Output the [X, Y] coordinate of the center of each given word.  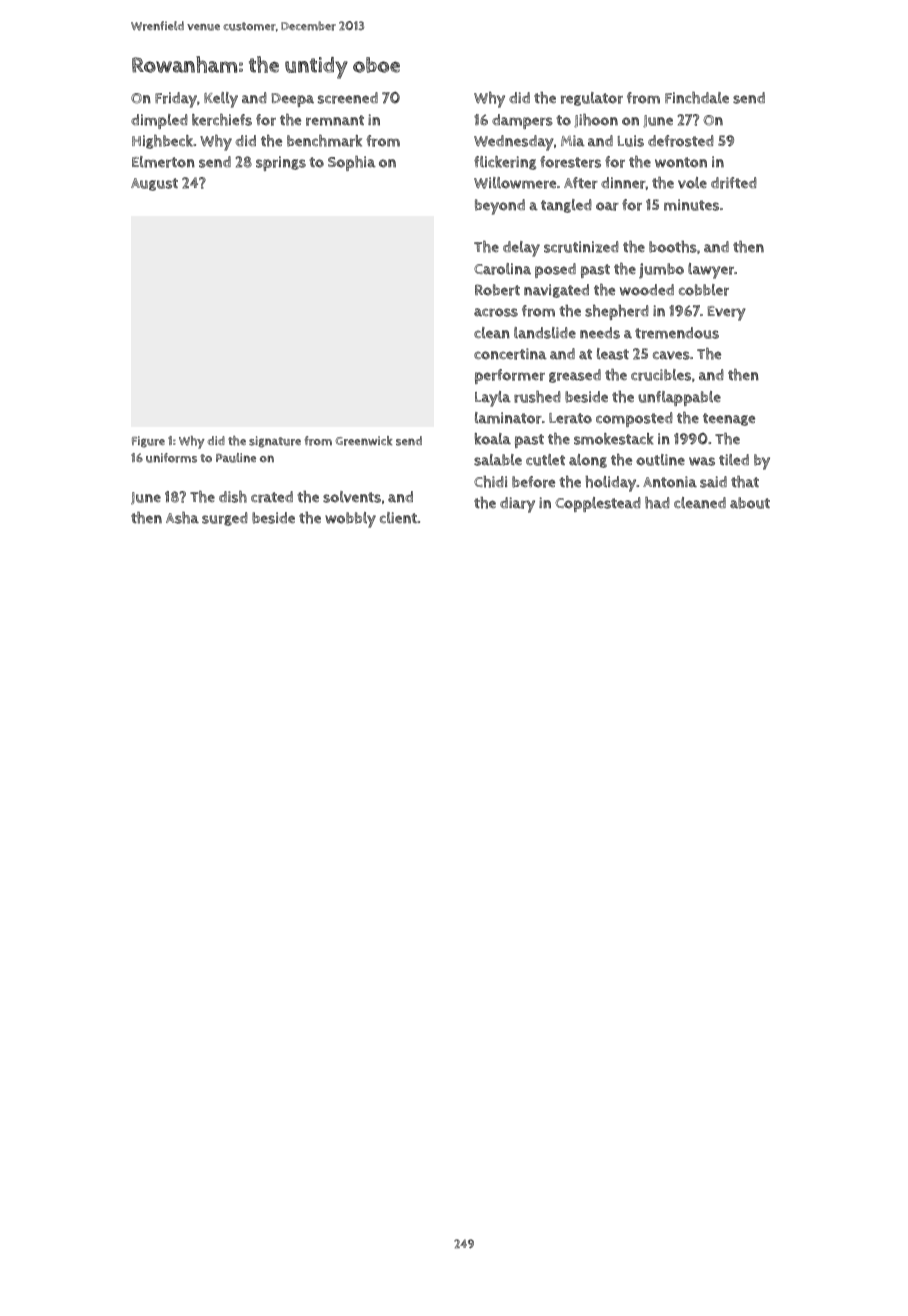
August [154, 184]
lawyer [711, 271]
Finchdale [697, 98]
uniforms [171, 458]
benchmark [324, 140]
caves [671, 355]
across [496, 312]
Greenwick [363, 441]
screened [348, 98]
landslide [545, 333]
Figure [148, 442]
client [398, 518]
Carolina [502, 269]
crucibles [661, 375]
